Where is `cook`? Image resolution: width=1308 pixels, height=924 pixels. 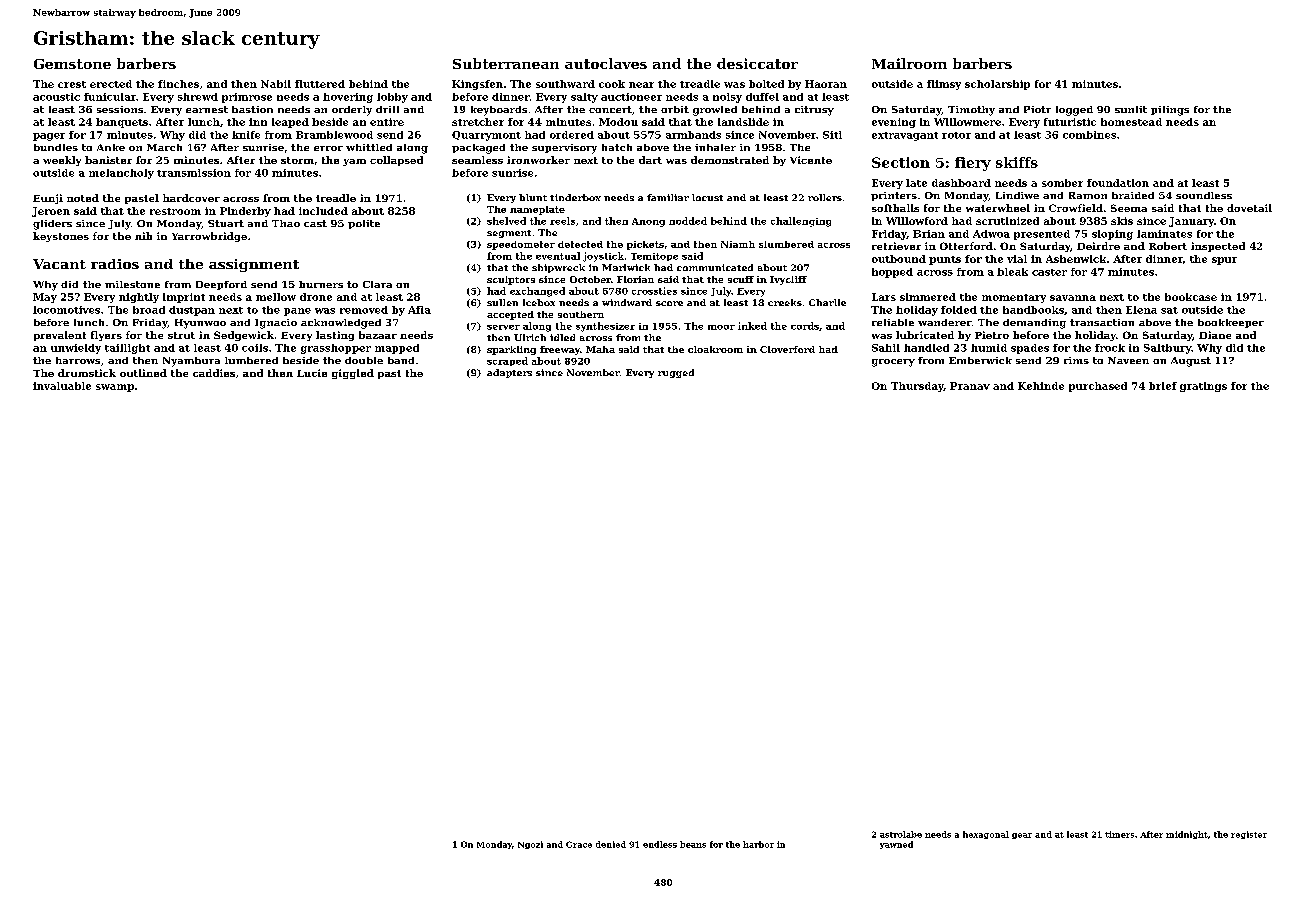
cook is located at coordinates (612, 84).
